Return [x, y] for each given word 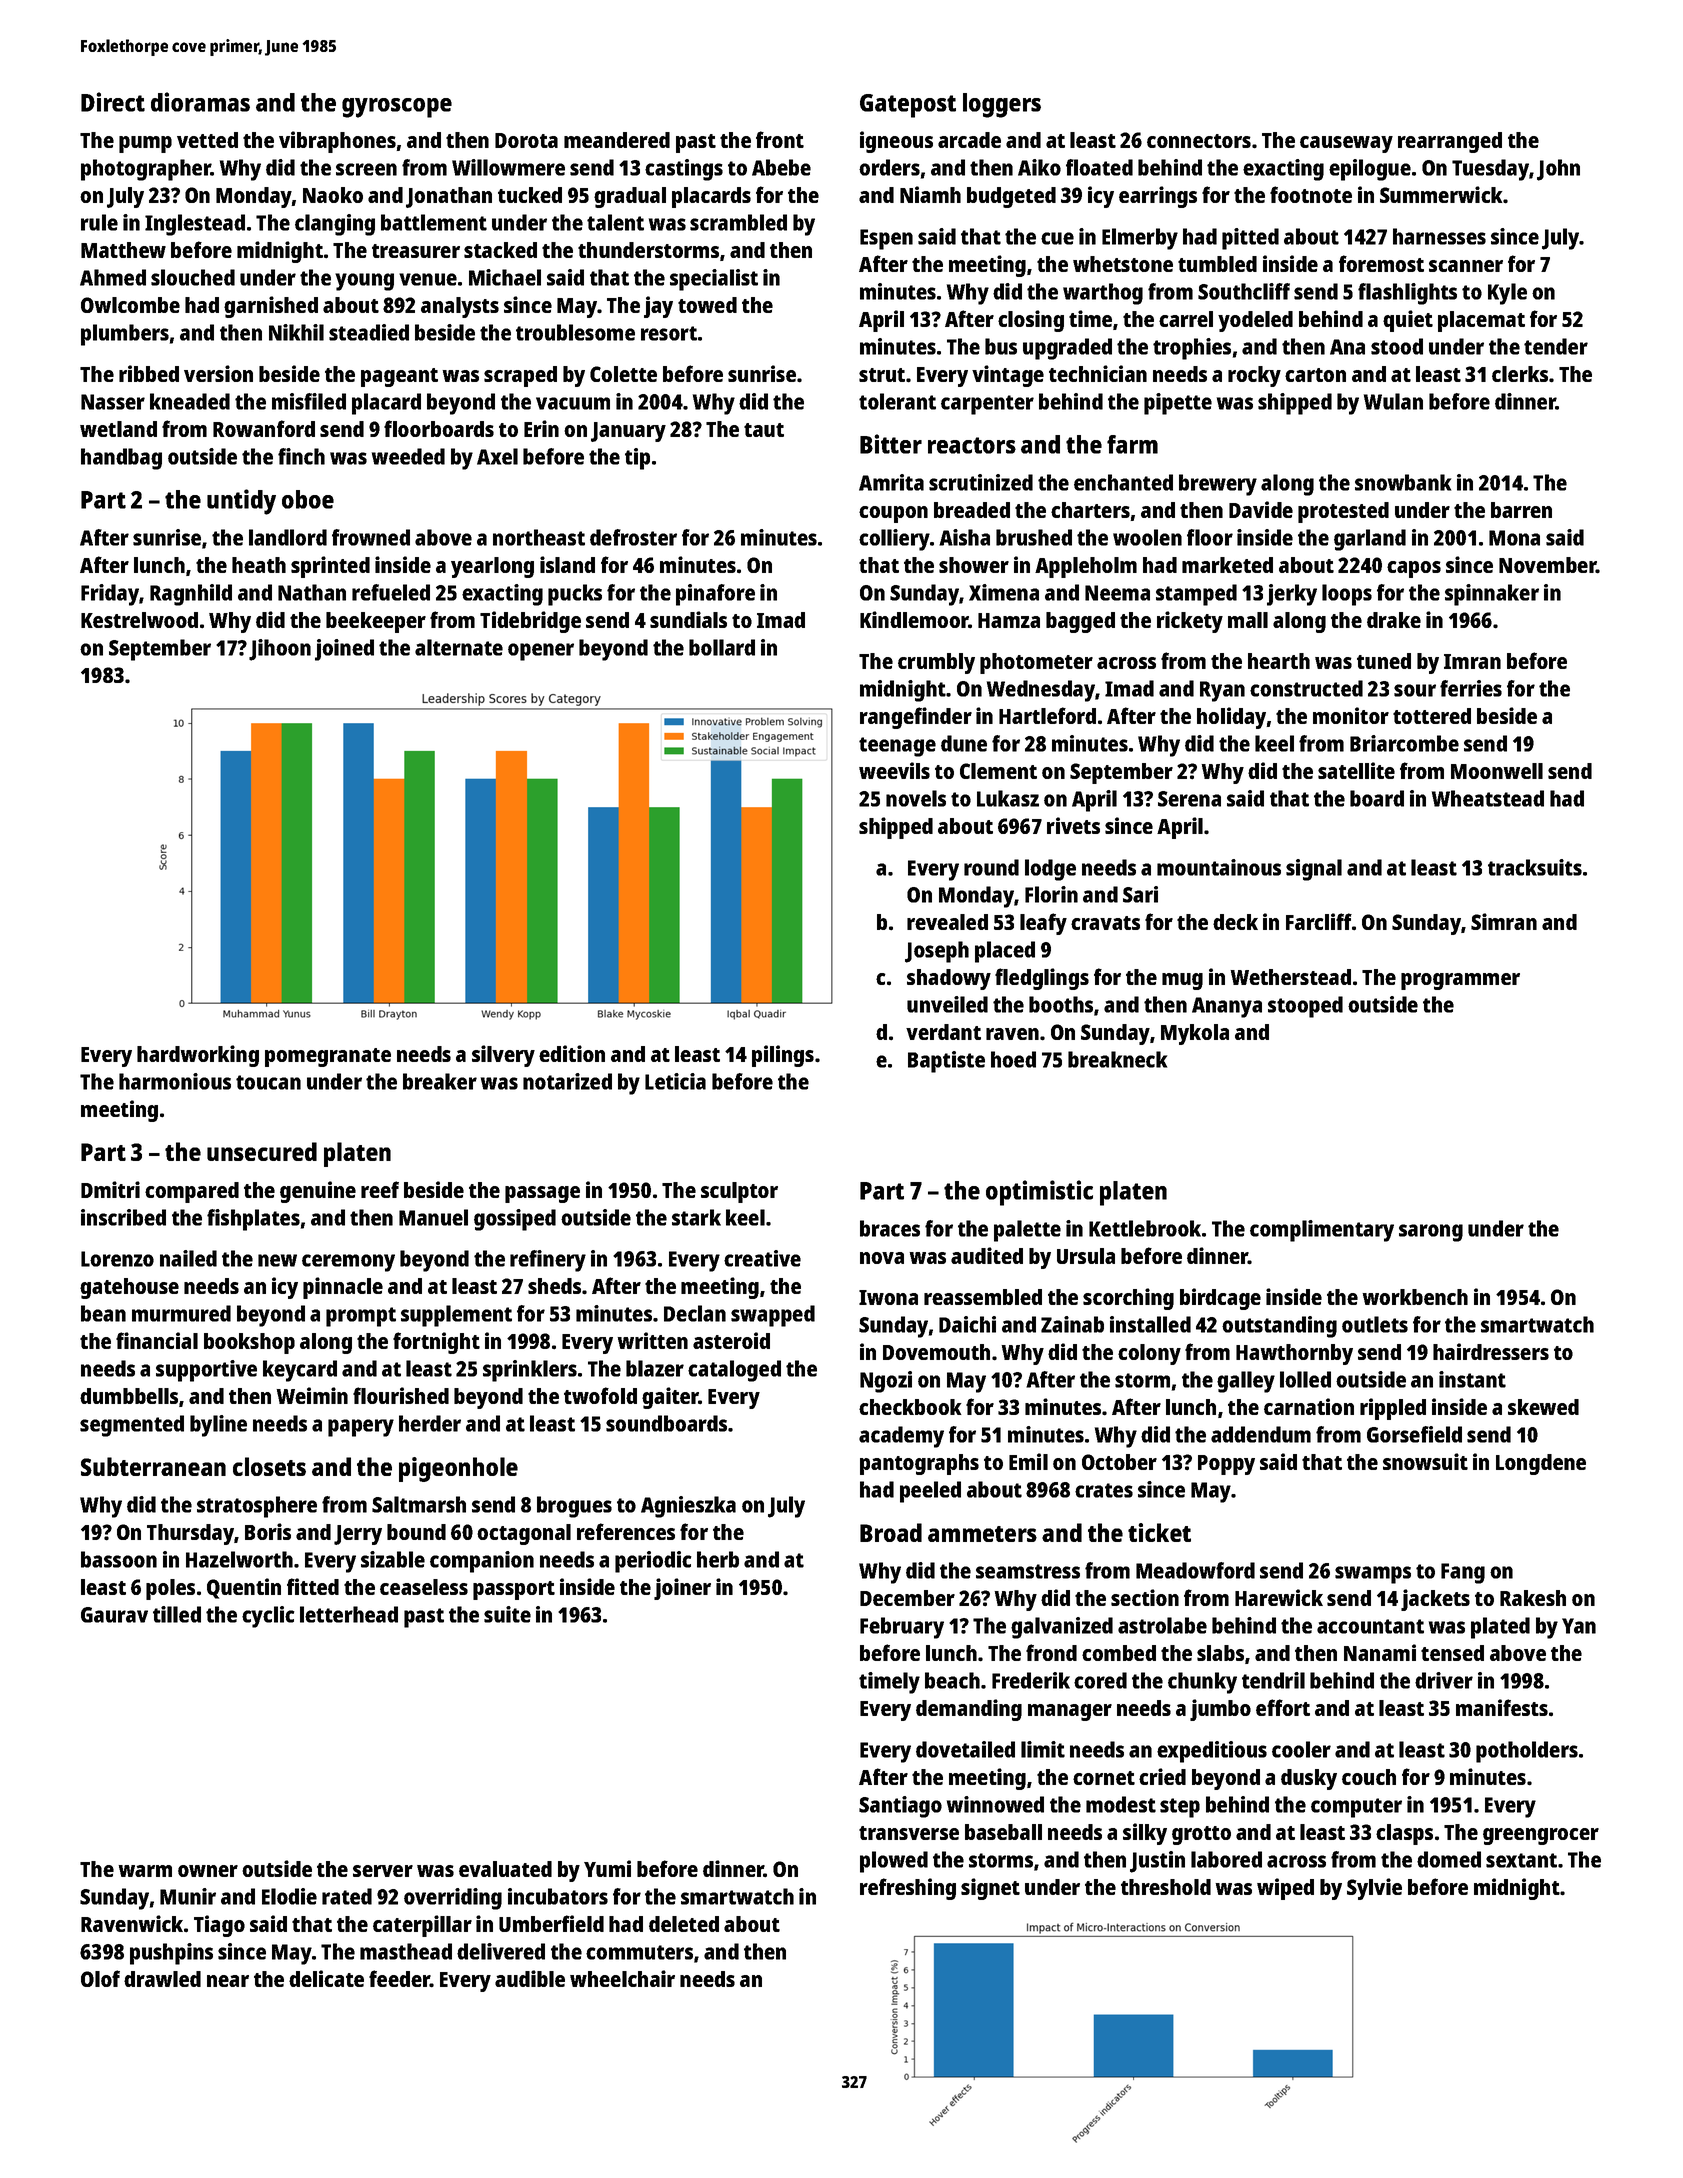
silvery [503, 1056]
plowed [894, 1862]
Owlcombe [130, 305]
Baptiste [946, 1062]
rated [347, 1896]
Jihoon [280, 650]
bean [103, 1313]
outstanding [1279, 1327]
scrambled [738, 222]
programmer [1460, 981]
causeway [1346, 144]
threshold [1166, 1887]
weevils [894, 770]
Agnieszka [688, 1507]
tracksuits [1535, 867]
